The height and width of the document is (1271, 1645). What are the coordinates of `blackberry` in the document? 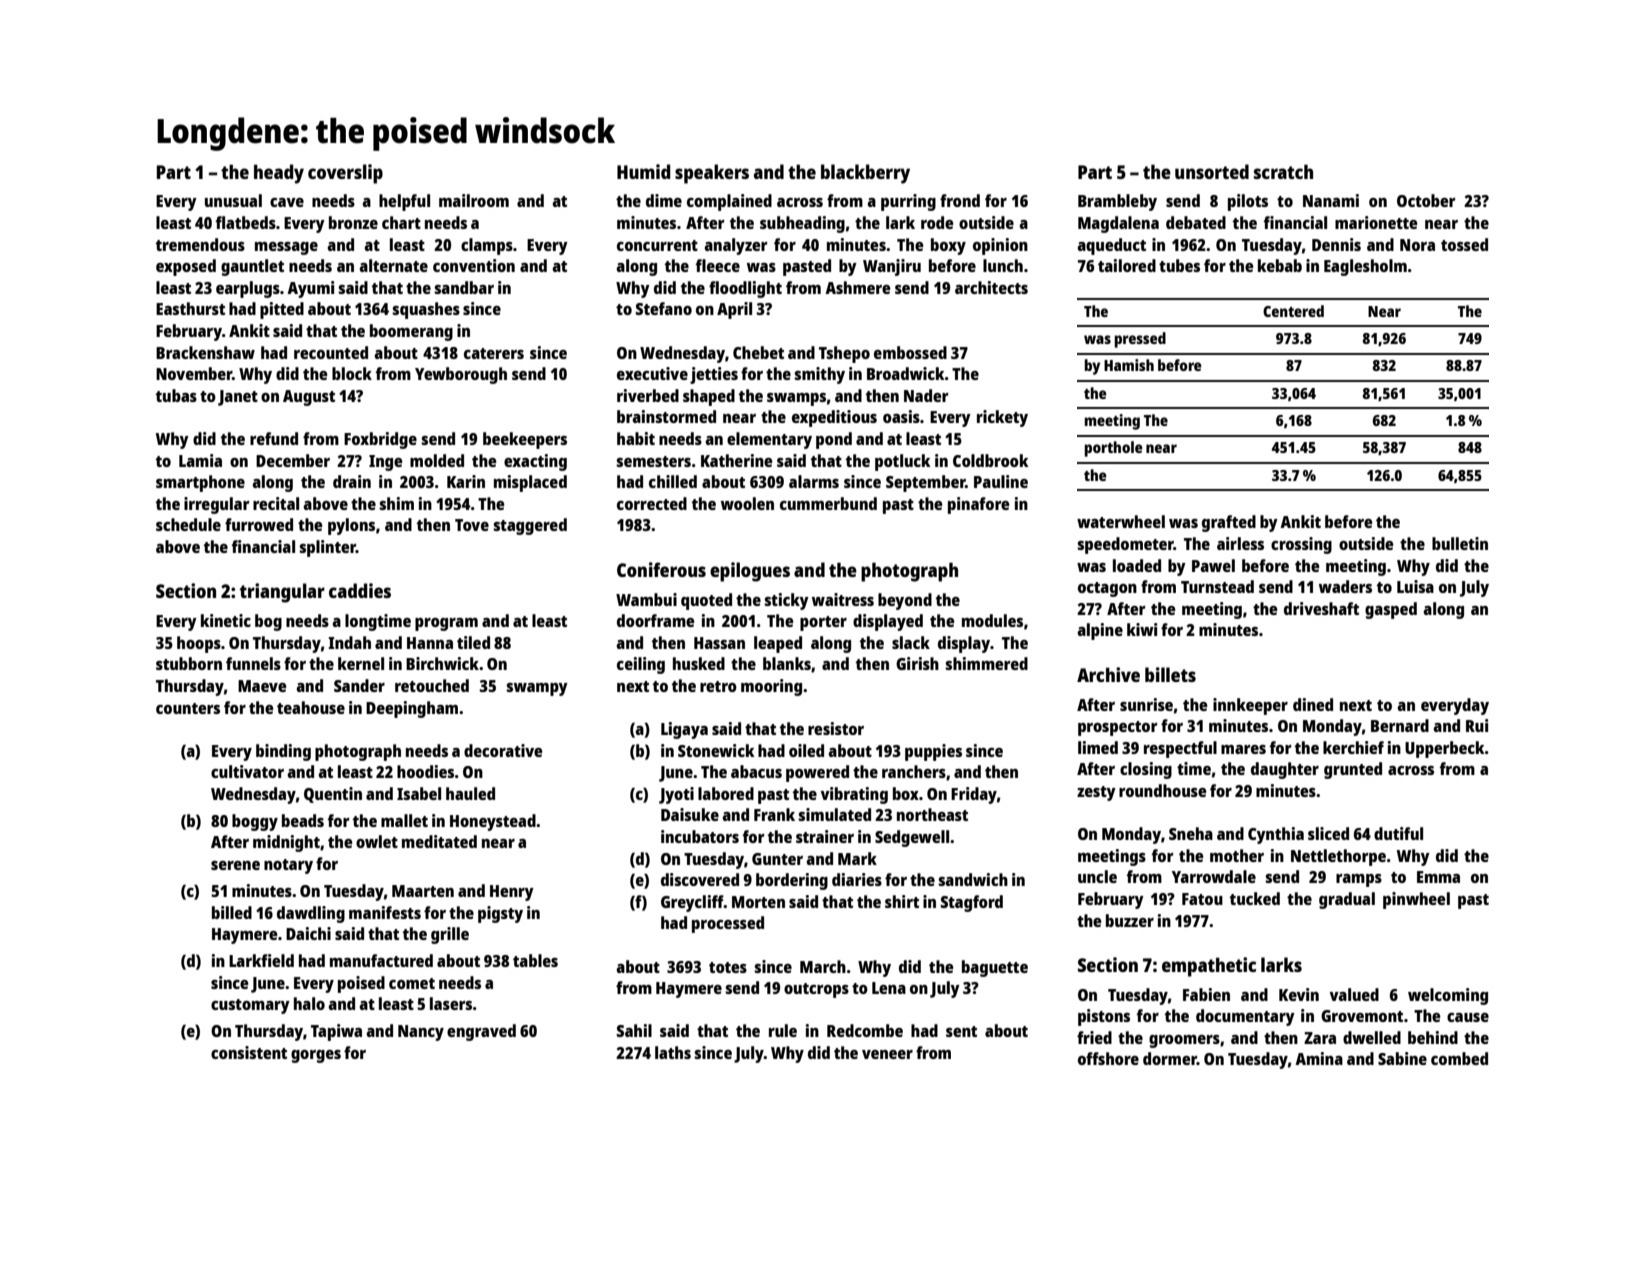 It's located at (865, 174).
